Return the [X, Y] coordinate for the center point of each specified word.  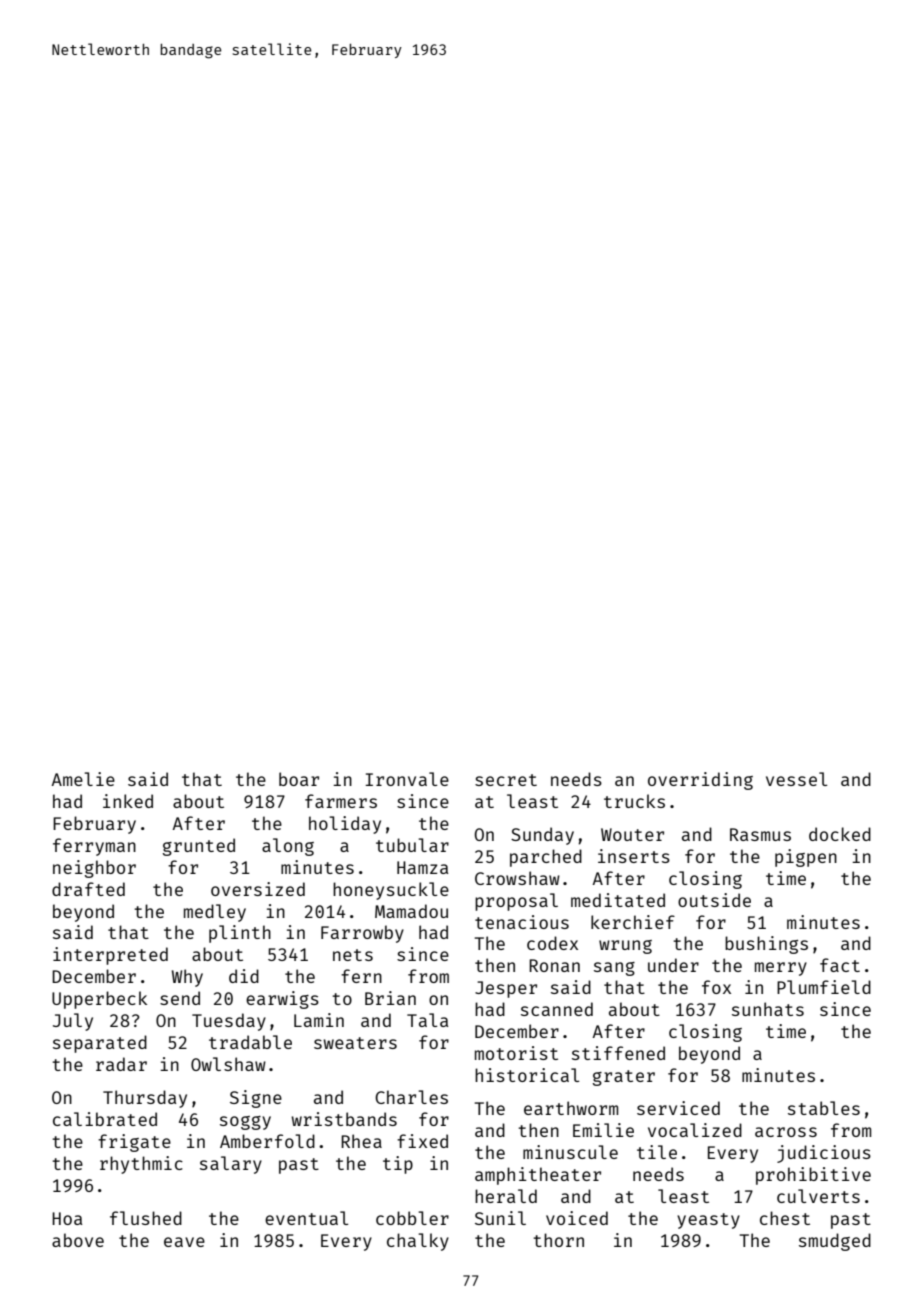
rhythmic [141, 1165]
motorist [516, 1053]
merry [781, 969]
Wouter [632, 834]
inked [128, 801]
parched [546, 858]
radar [121, 1064]
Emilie [603, 1130]
